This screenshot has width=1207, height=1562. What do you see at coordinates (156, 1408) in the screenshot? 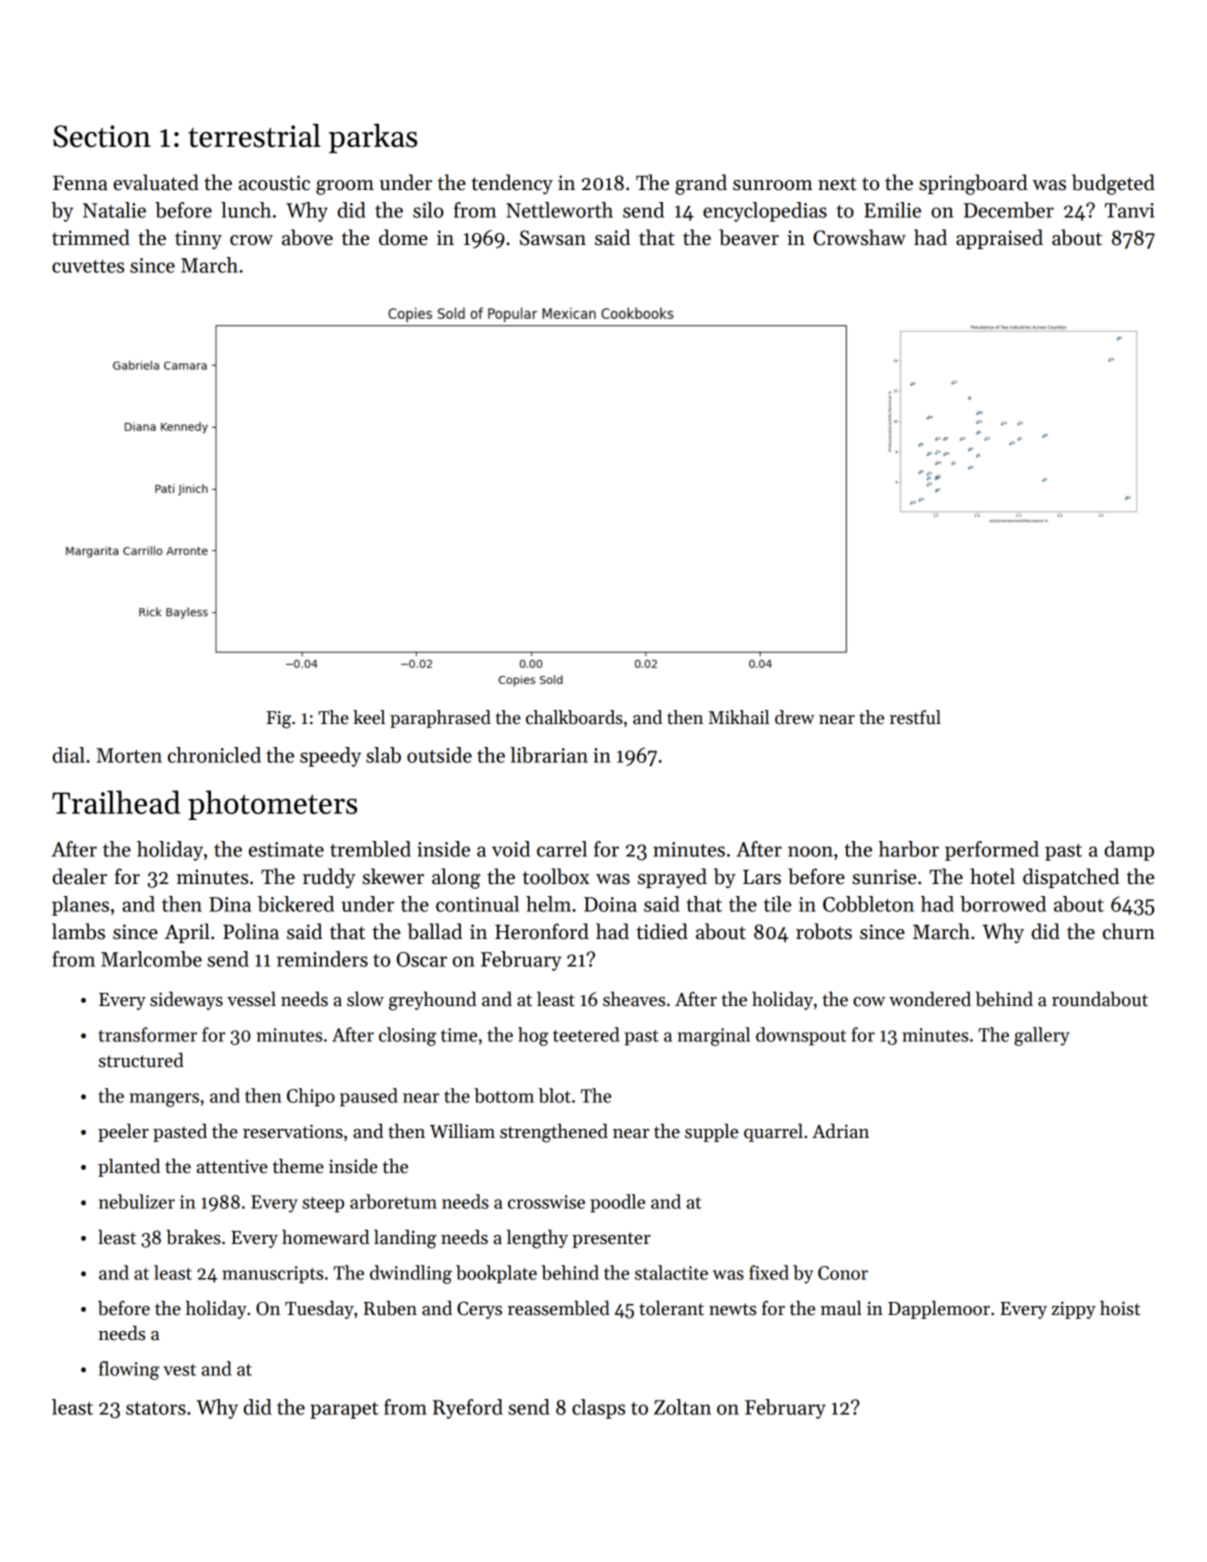
I see `stators` at bounding box center [156, 1408].
